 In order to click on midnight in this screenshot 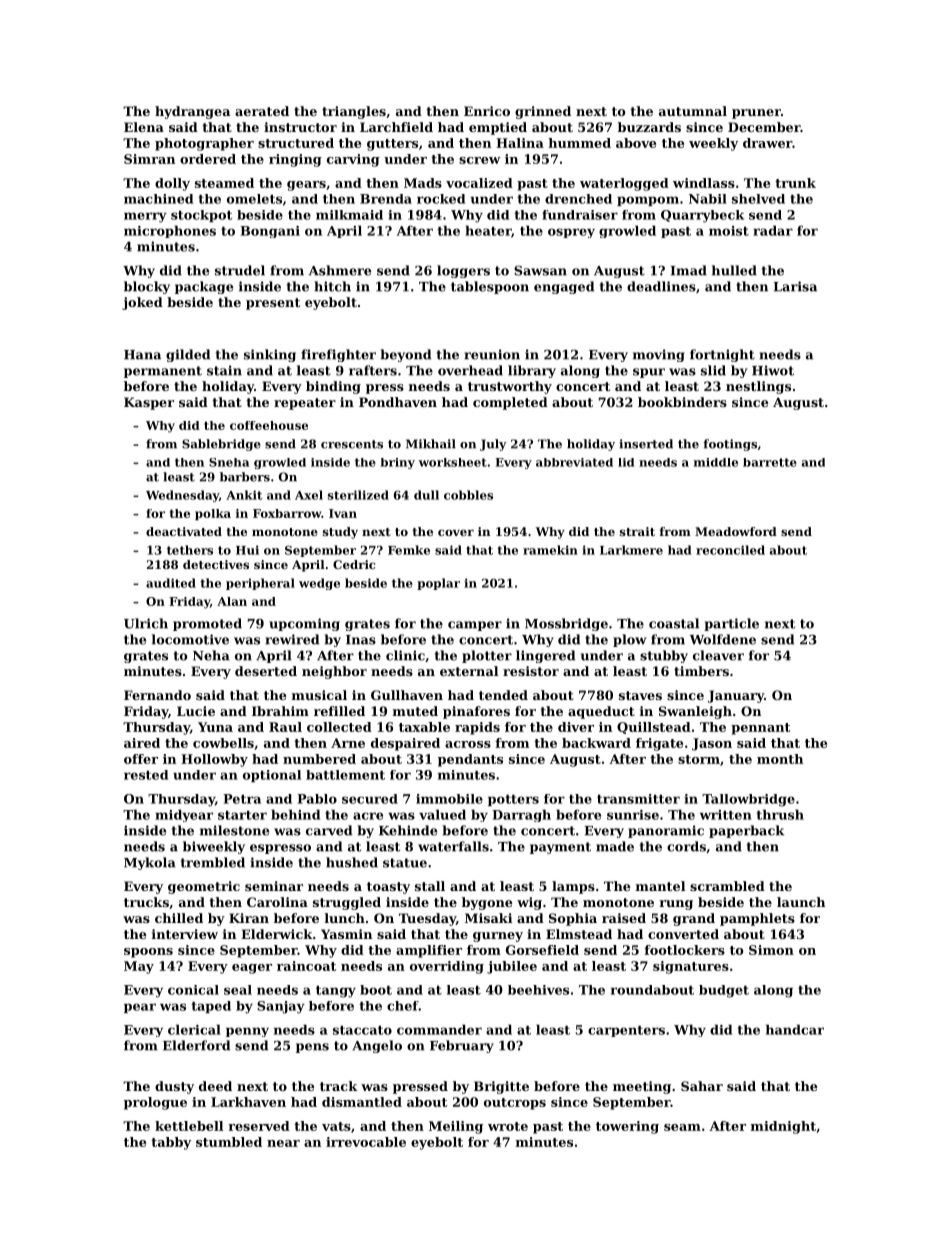, I will do `click(783, 1127)`.
